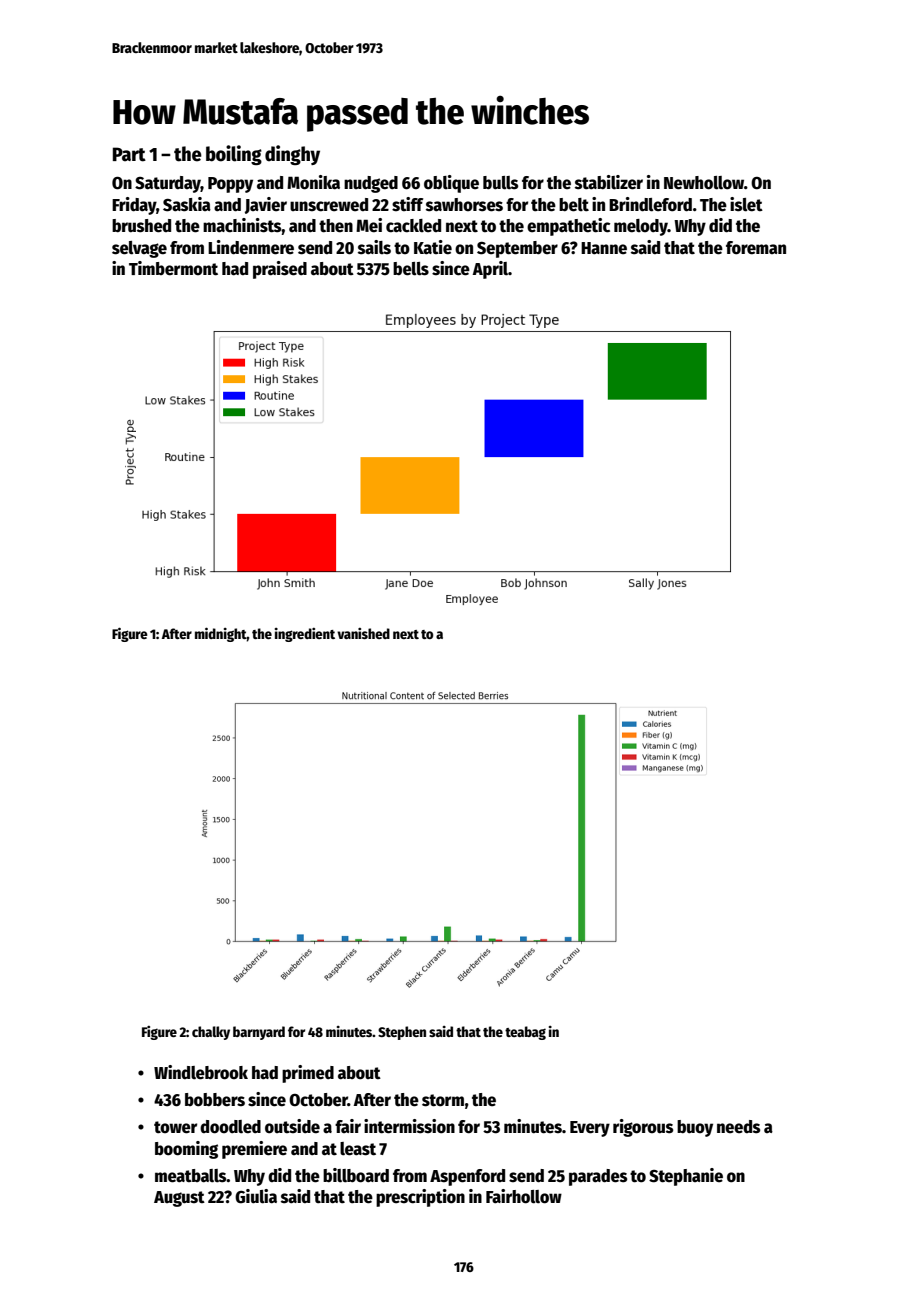  What do you see at coordinates (256, 1196) in the screenshot?
I see `Giulia` at bounding box center [256, 1196].
